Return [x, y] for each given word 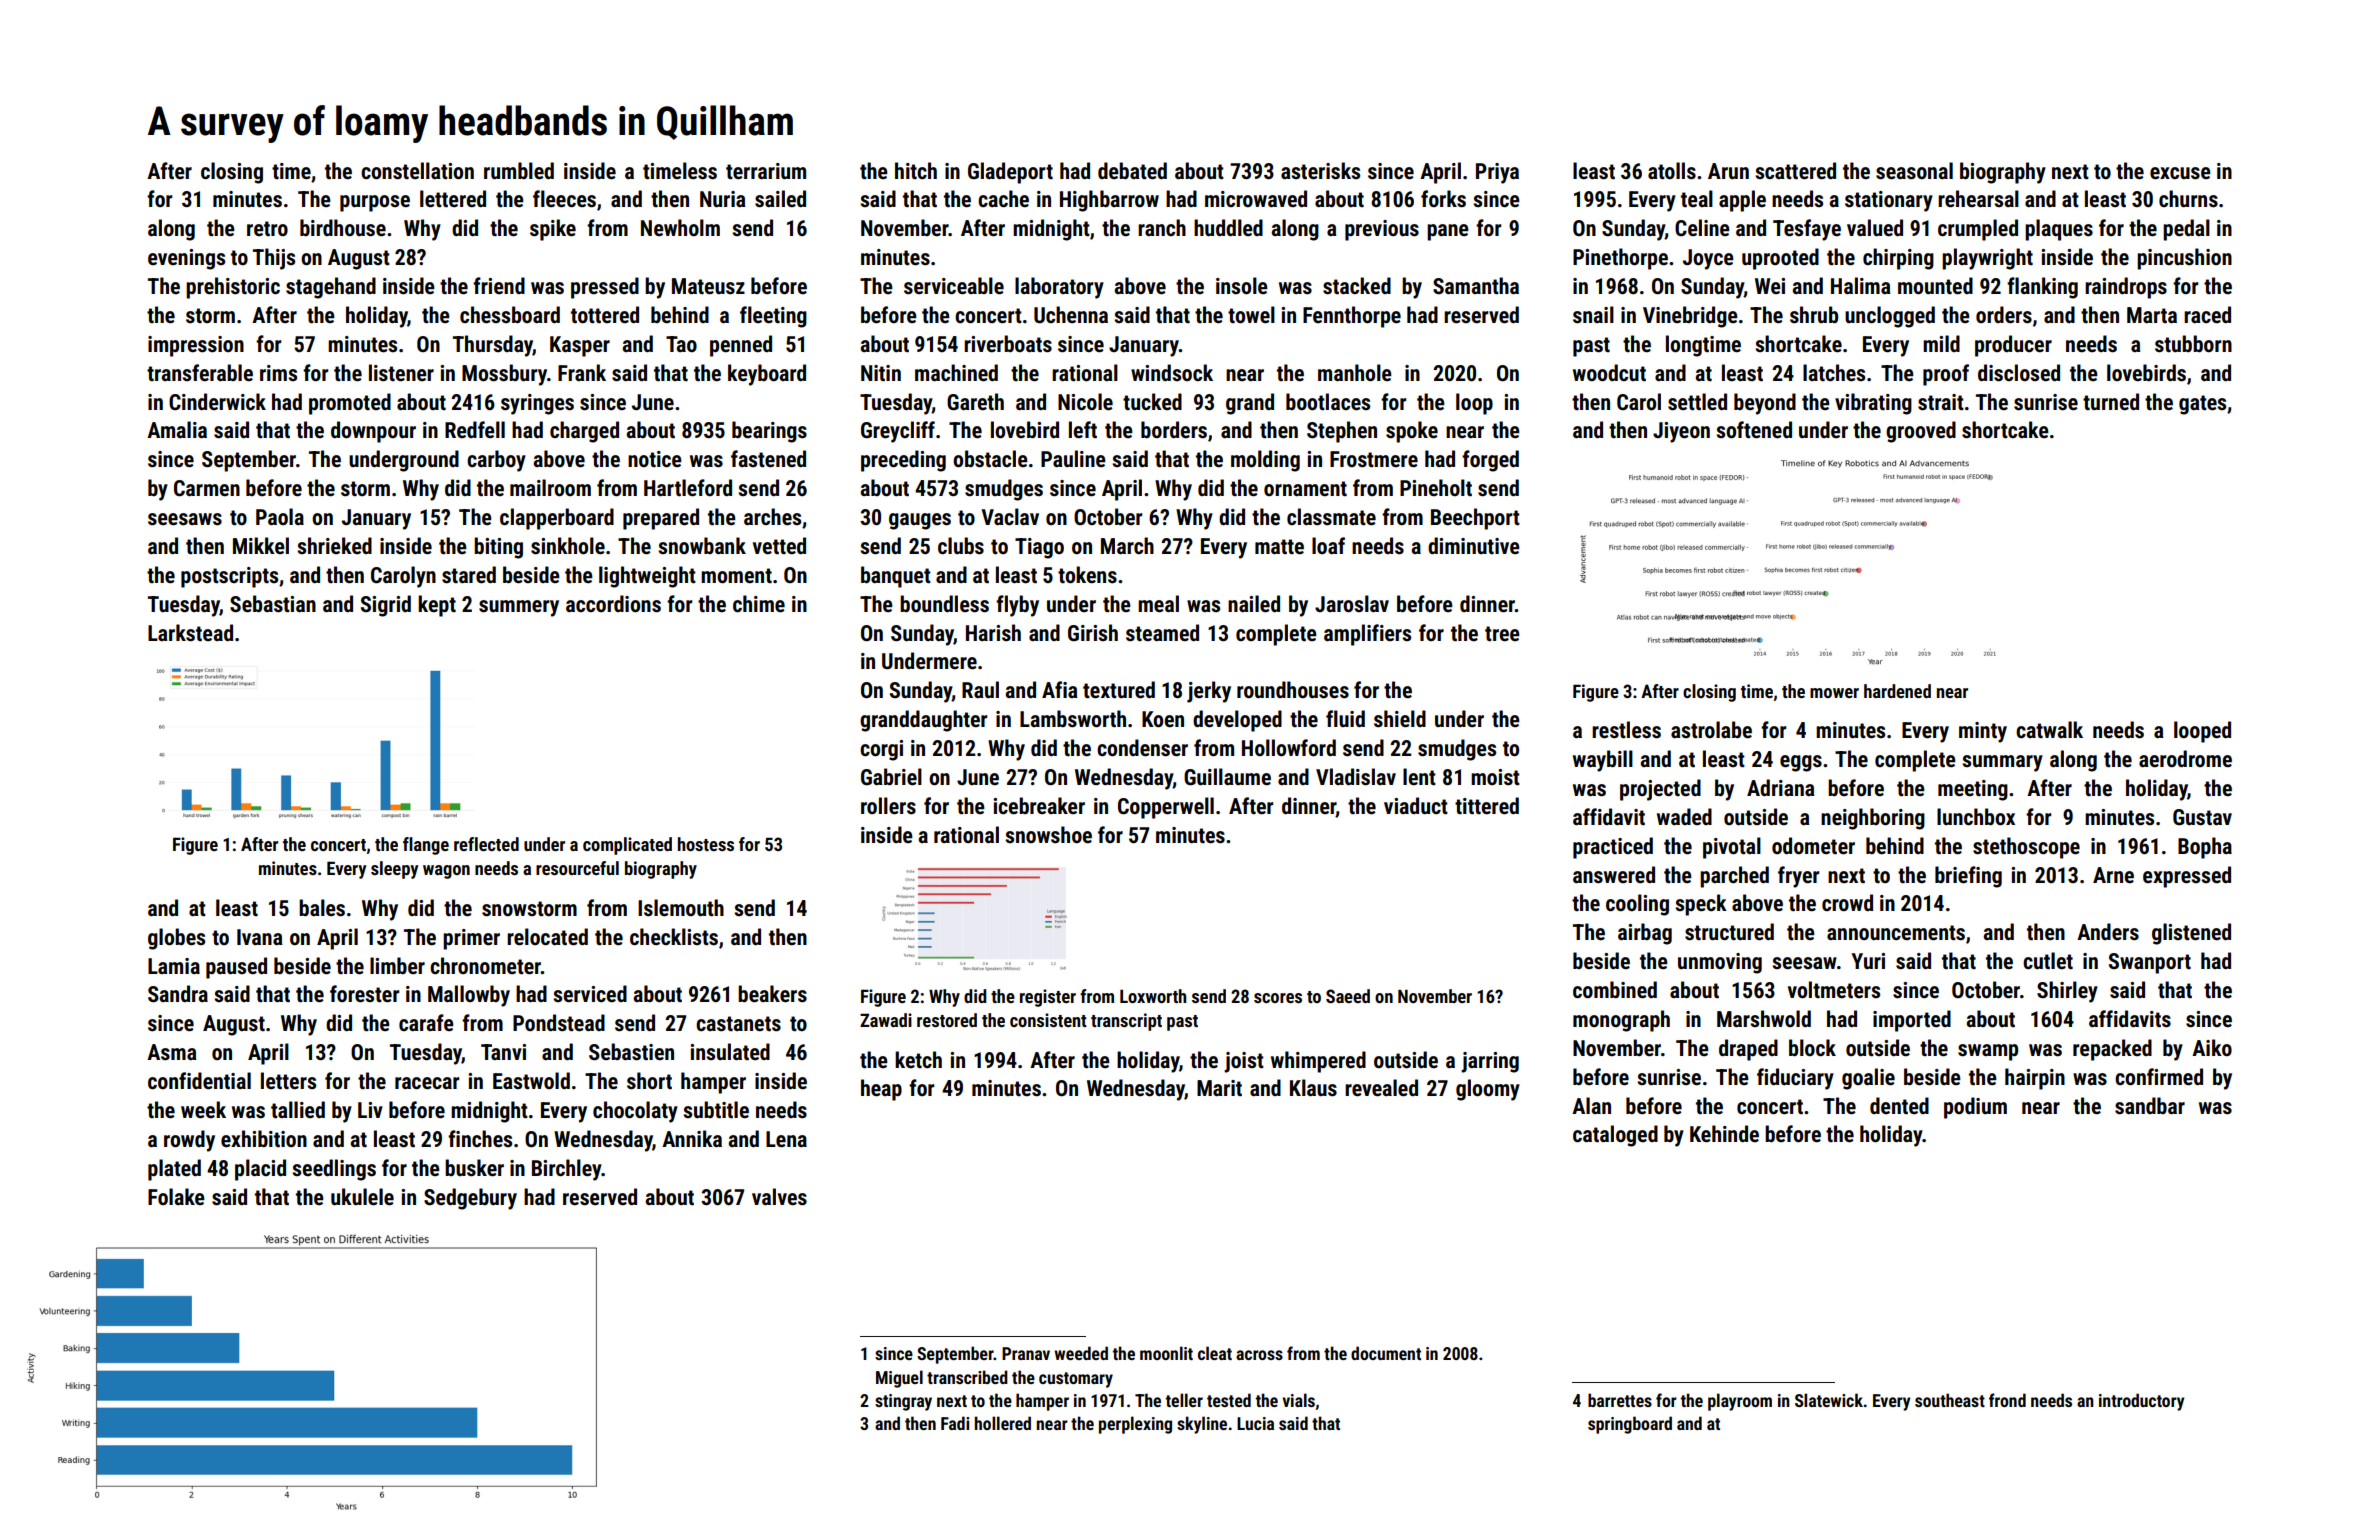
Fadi [955, 1423]
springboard [1630, 1425]
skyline [1202, 1425]
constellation [417, 171]
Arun [1728, 171]
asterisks [1320, 171]
